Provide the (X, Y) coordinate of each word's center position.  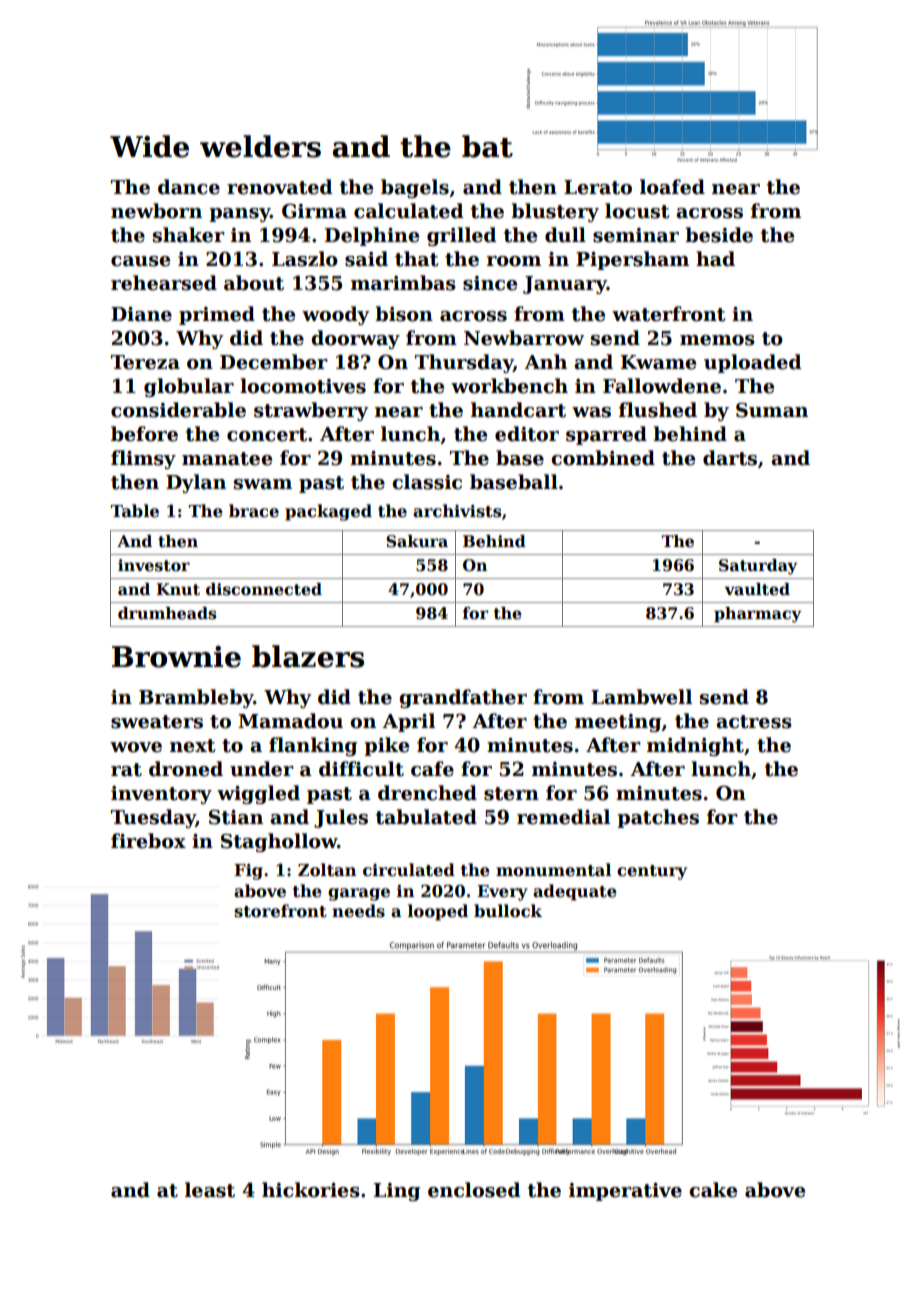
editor (527, 434)
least (210, 1190)
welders (260, 146)
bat (487, 146)
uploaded (753, 363)
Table (135, 511)
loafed (672, 187)
